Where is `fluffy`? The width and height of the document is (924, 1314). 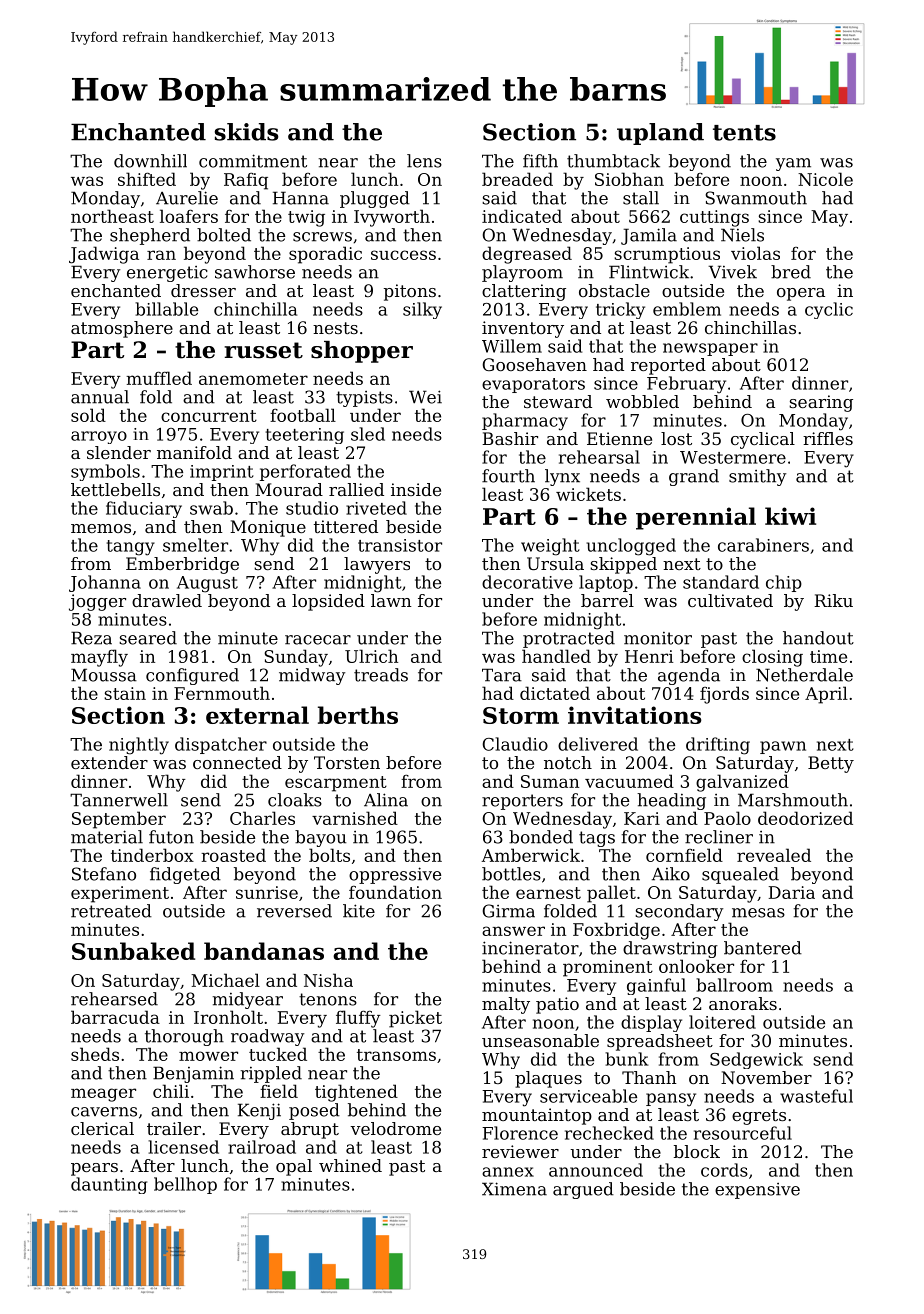 fluffy is located at coordinates (358, 1019).
